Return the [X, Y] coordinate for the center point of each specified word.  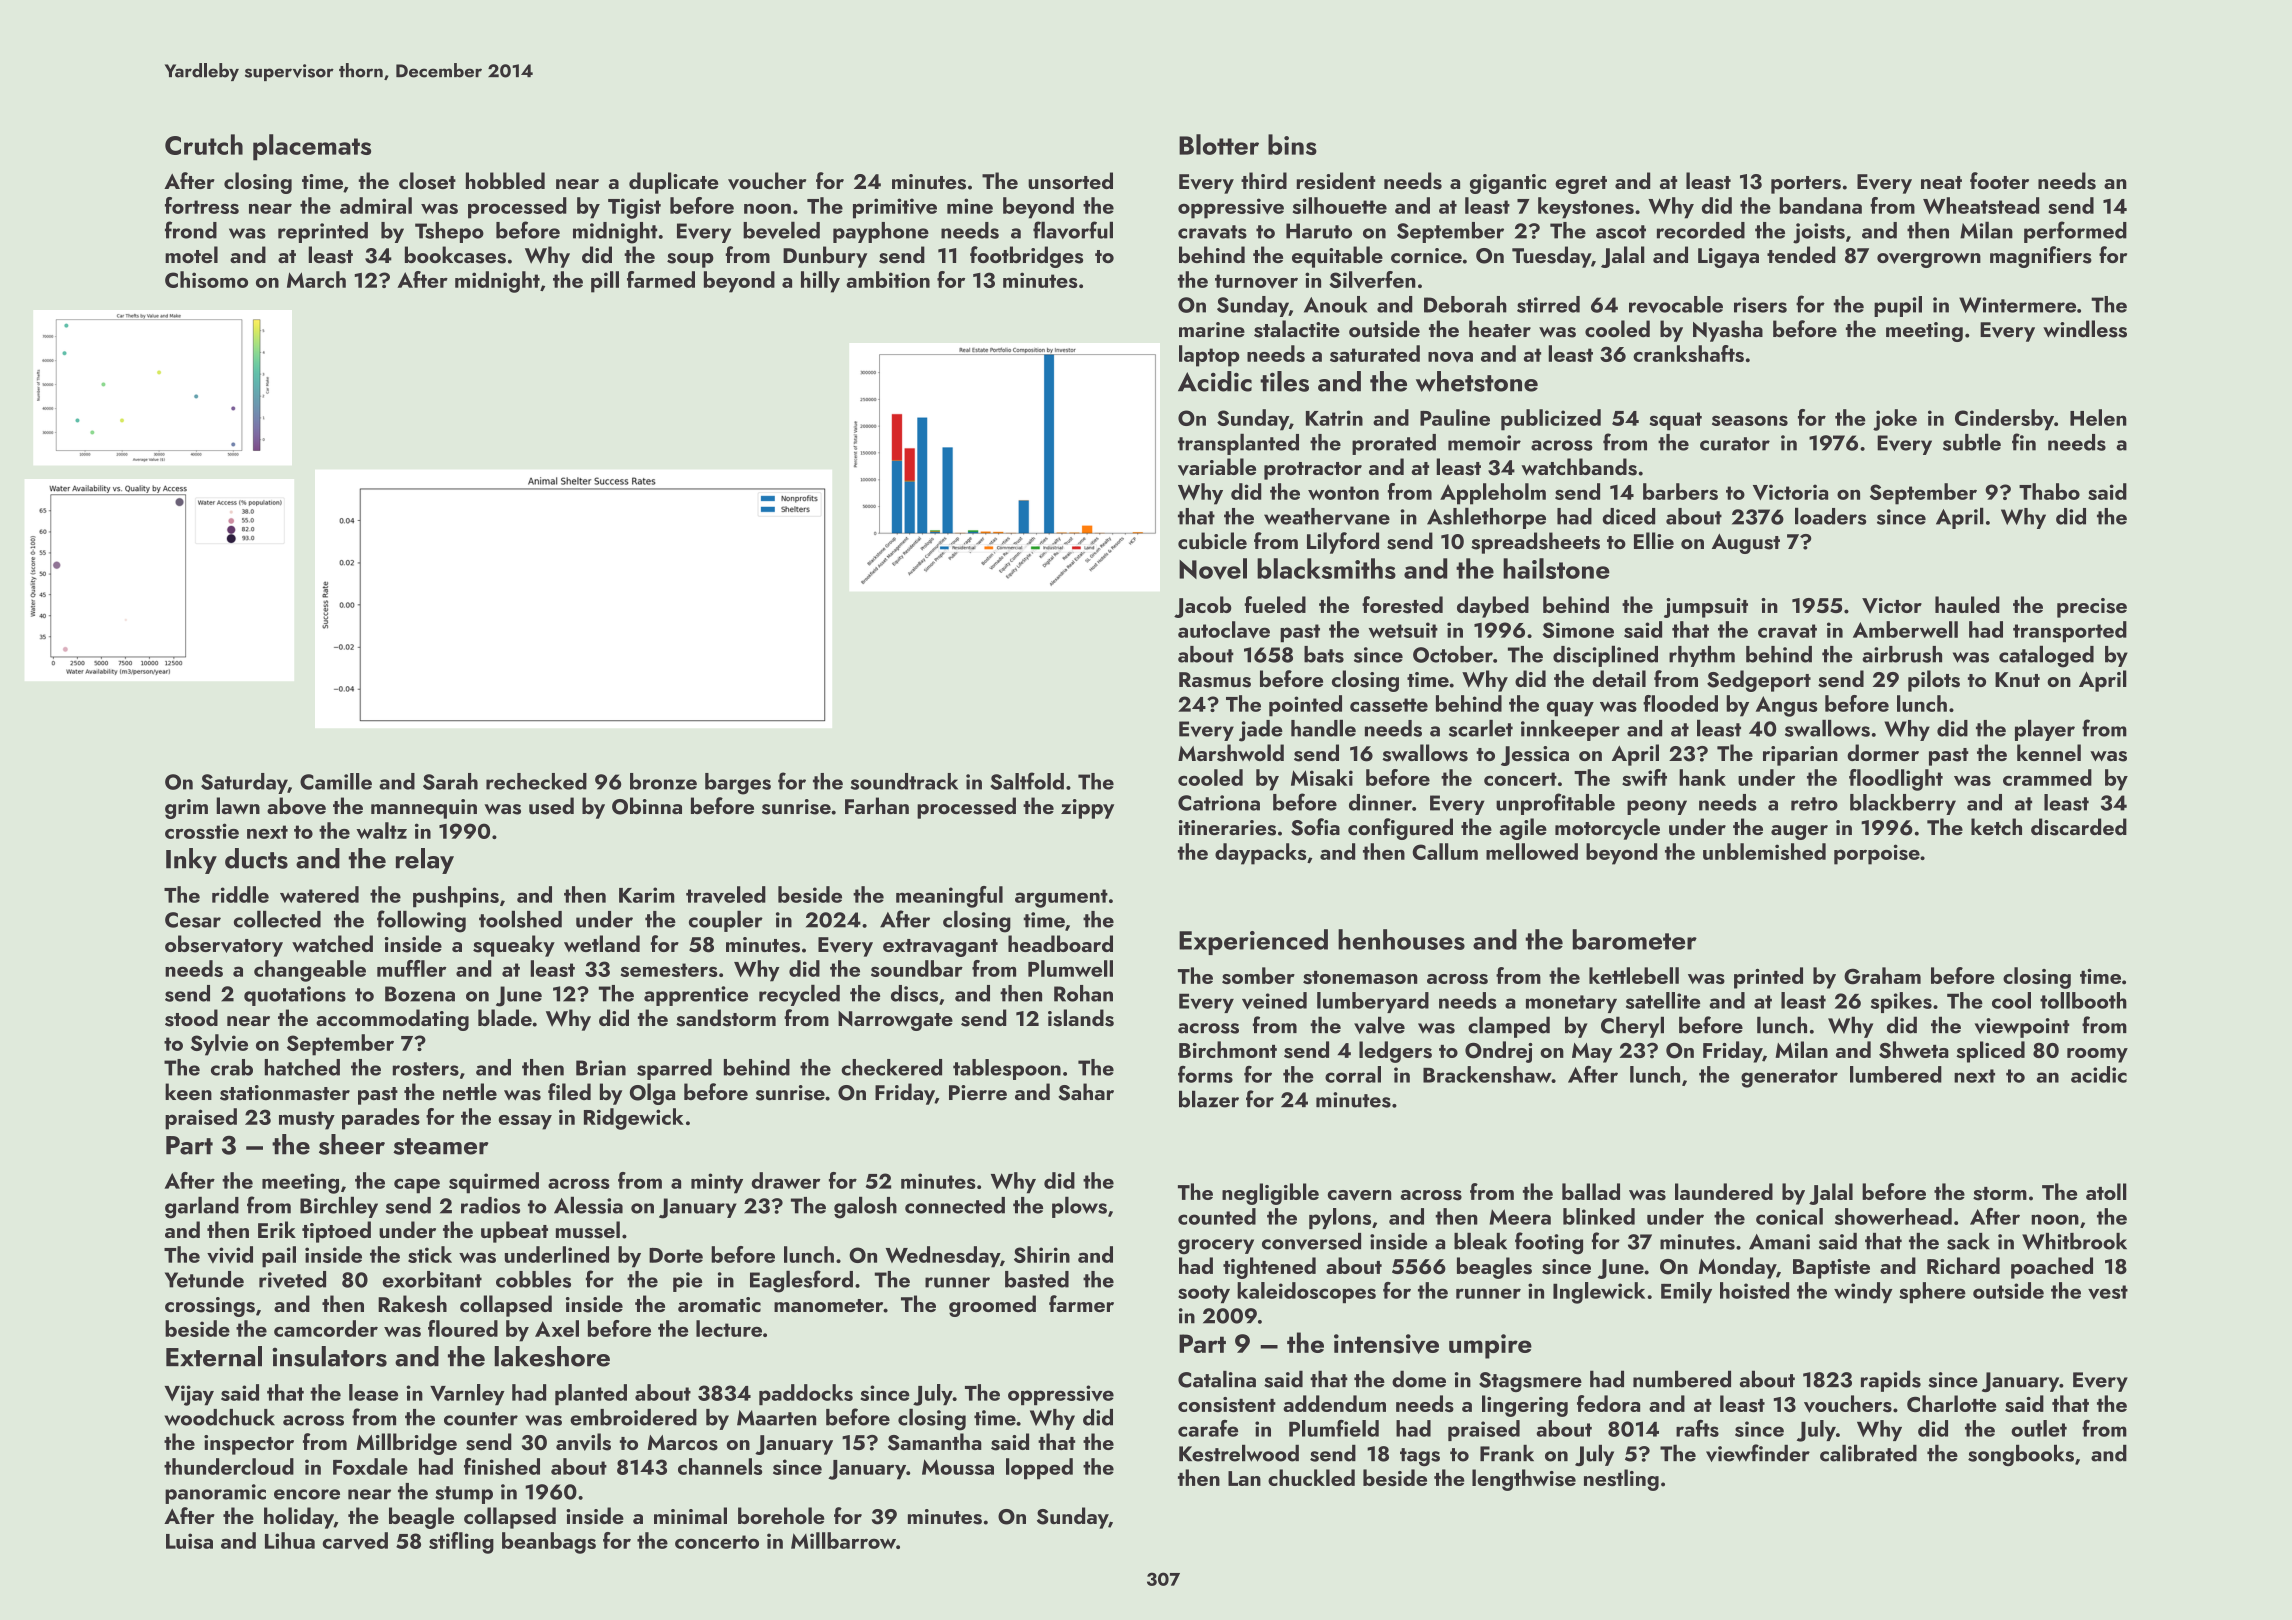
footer [1999, 180]
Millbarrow [843, 1540]
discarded [2079, 827]
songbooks [2021, 1455]
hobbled [505, 180]
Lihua [290, 1540]
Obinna [647, 806]
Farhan [877, 805]
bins [1292, 144]
